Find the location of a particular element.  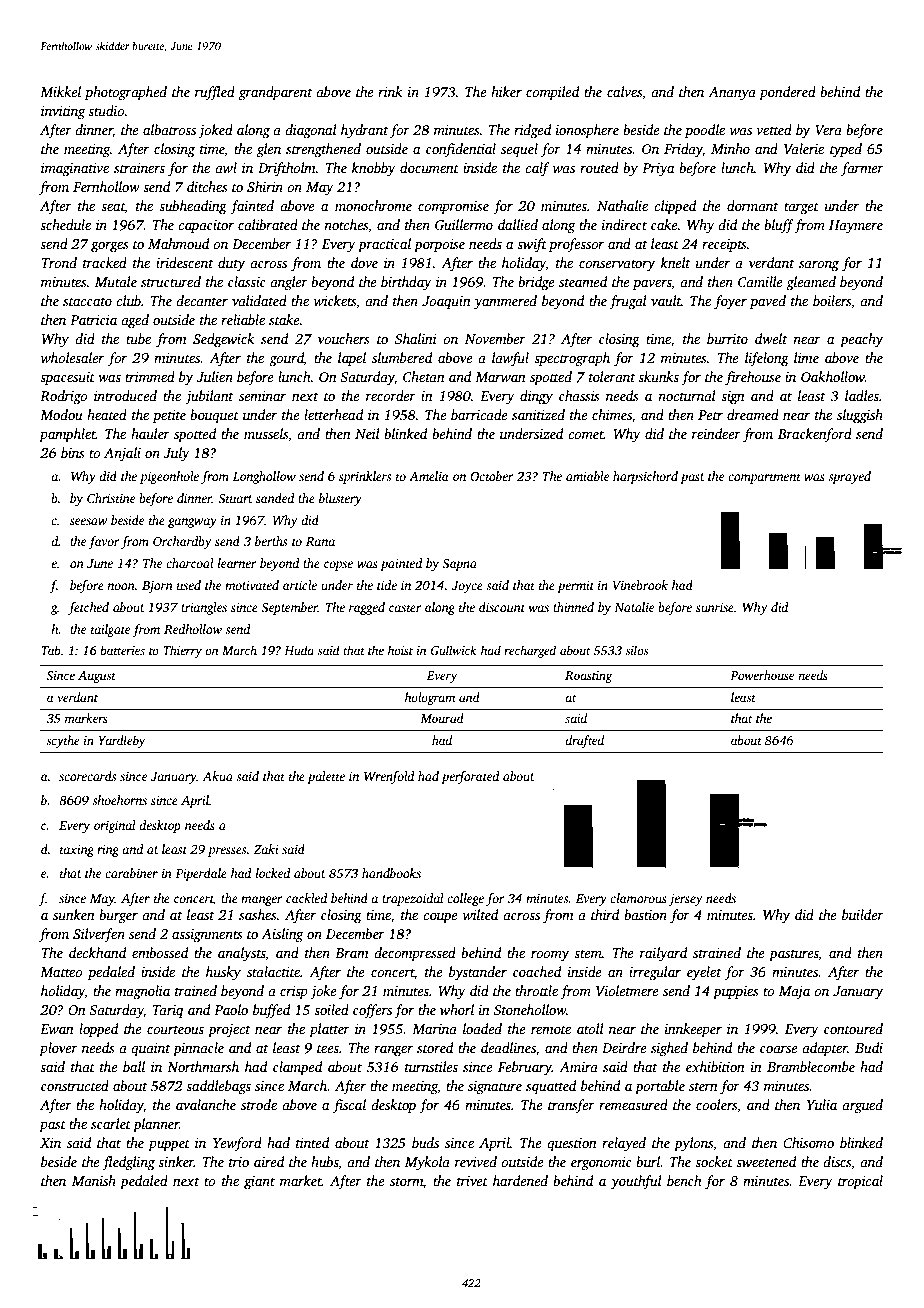

bridge is located at coordinates (536, 283).
